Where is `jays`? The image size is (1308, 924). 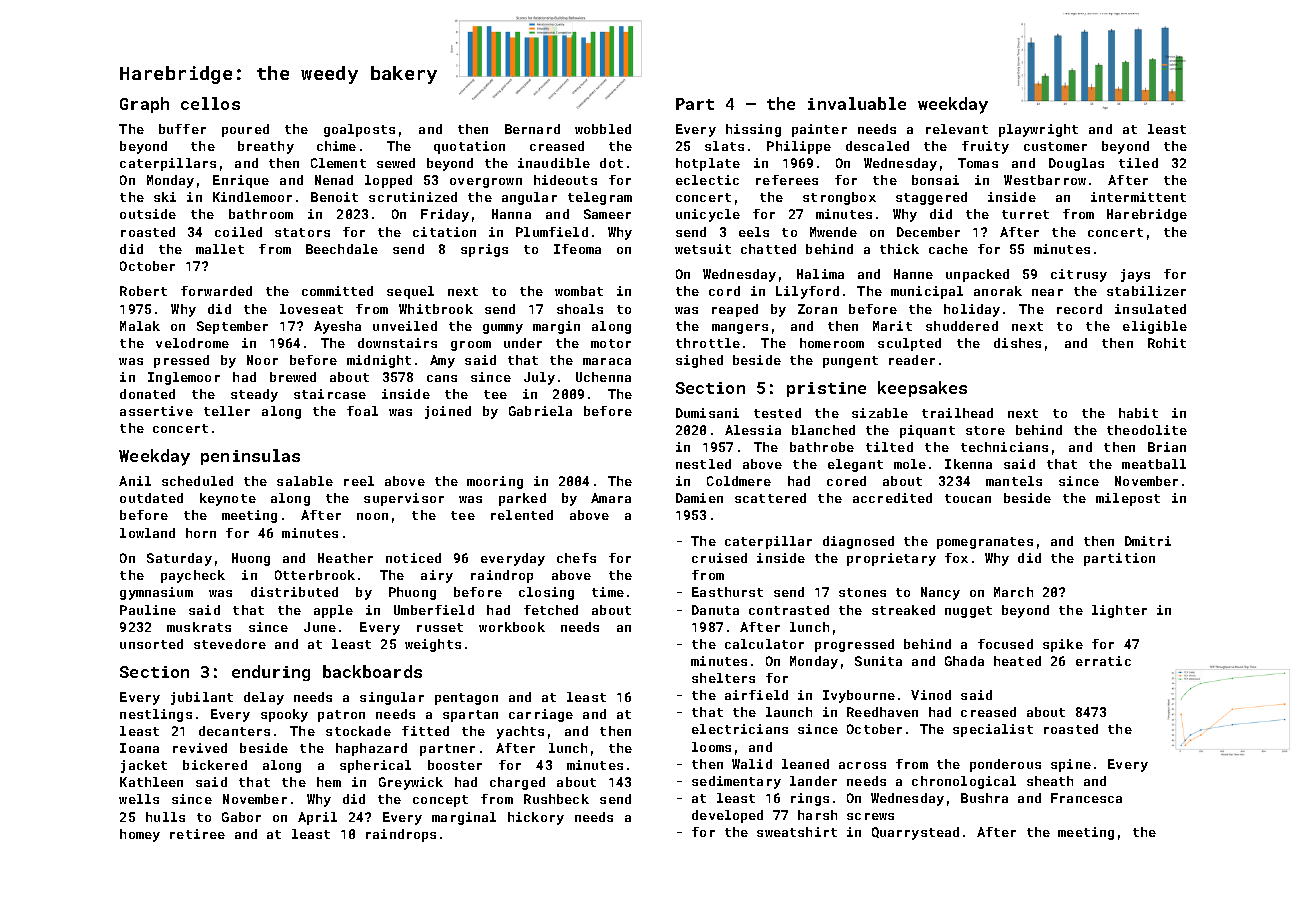
jays is located at coordinates (1135, 275).
